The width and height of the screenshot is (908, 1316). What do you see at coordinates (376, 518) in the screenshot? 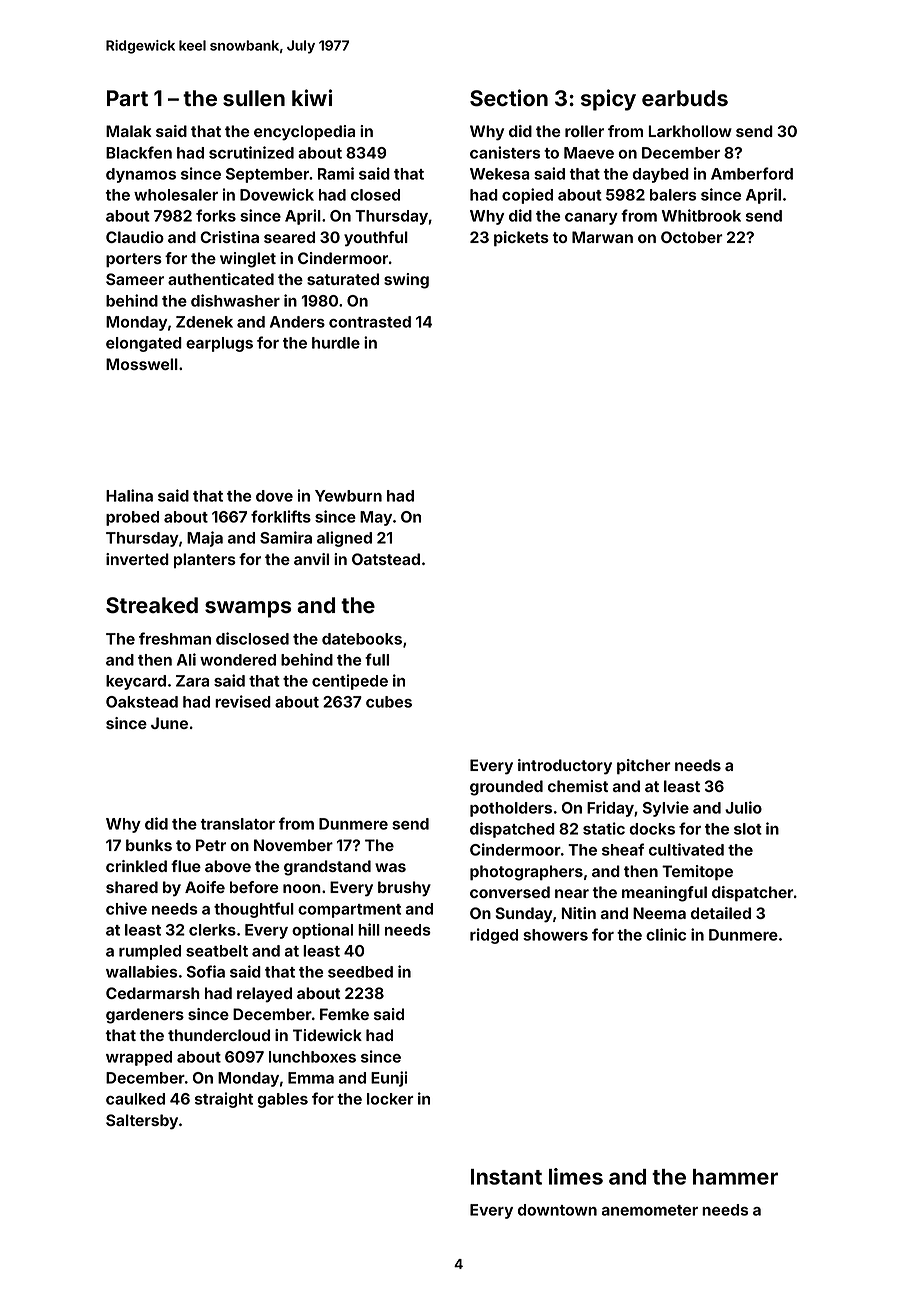
I see `May` at bounding box center [376, 518].
